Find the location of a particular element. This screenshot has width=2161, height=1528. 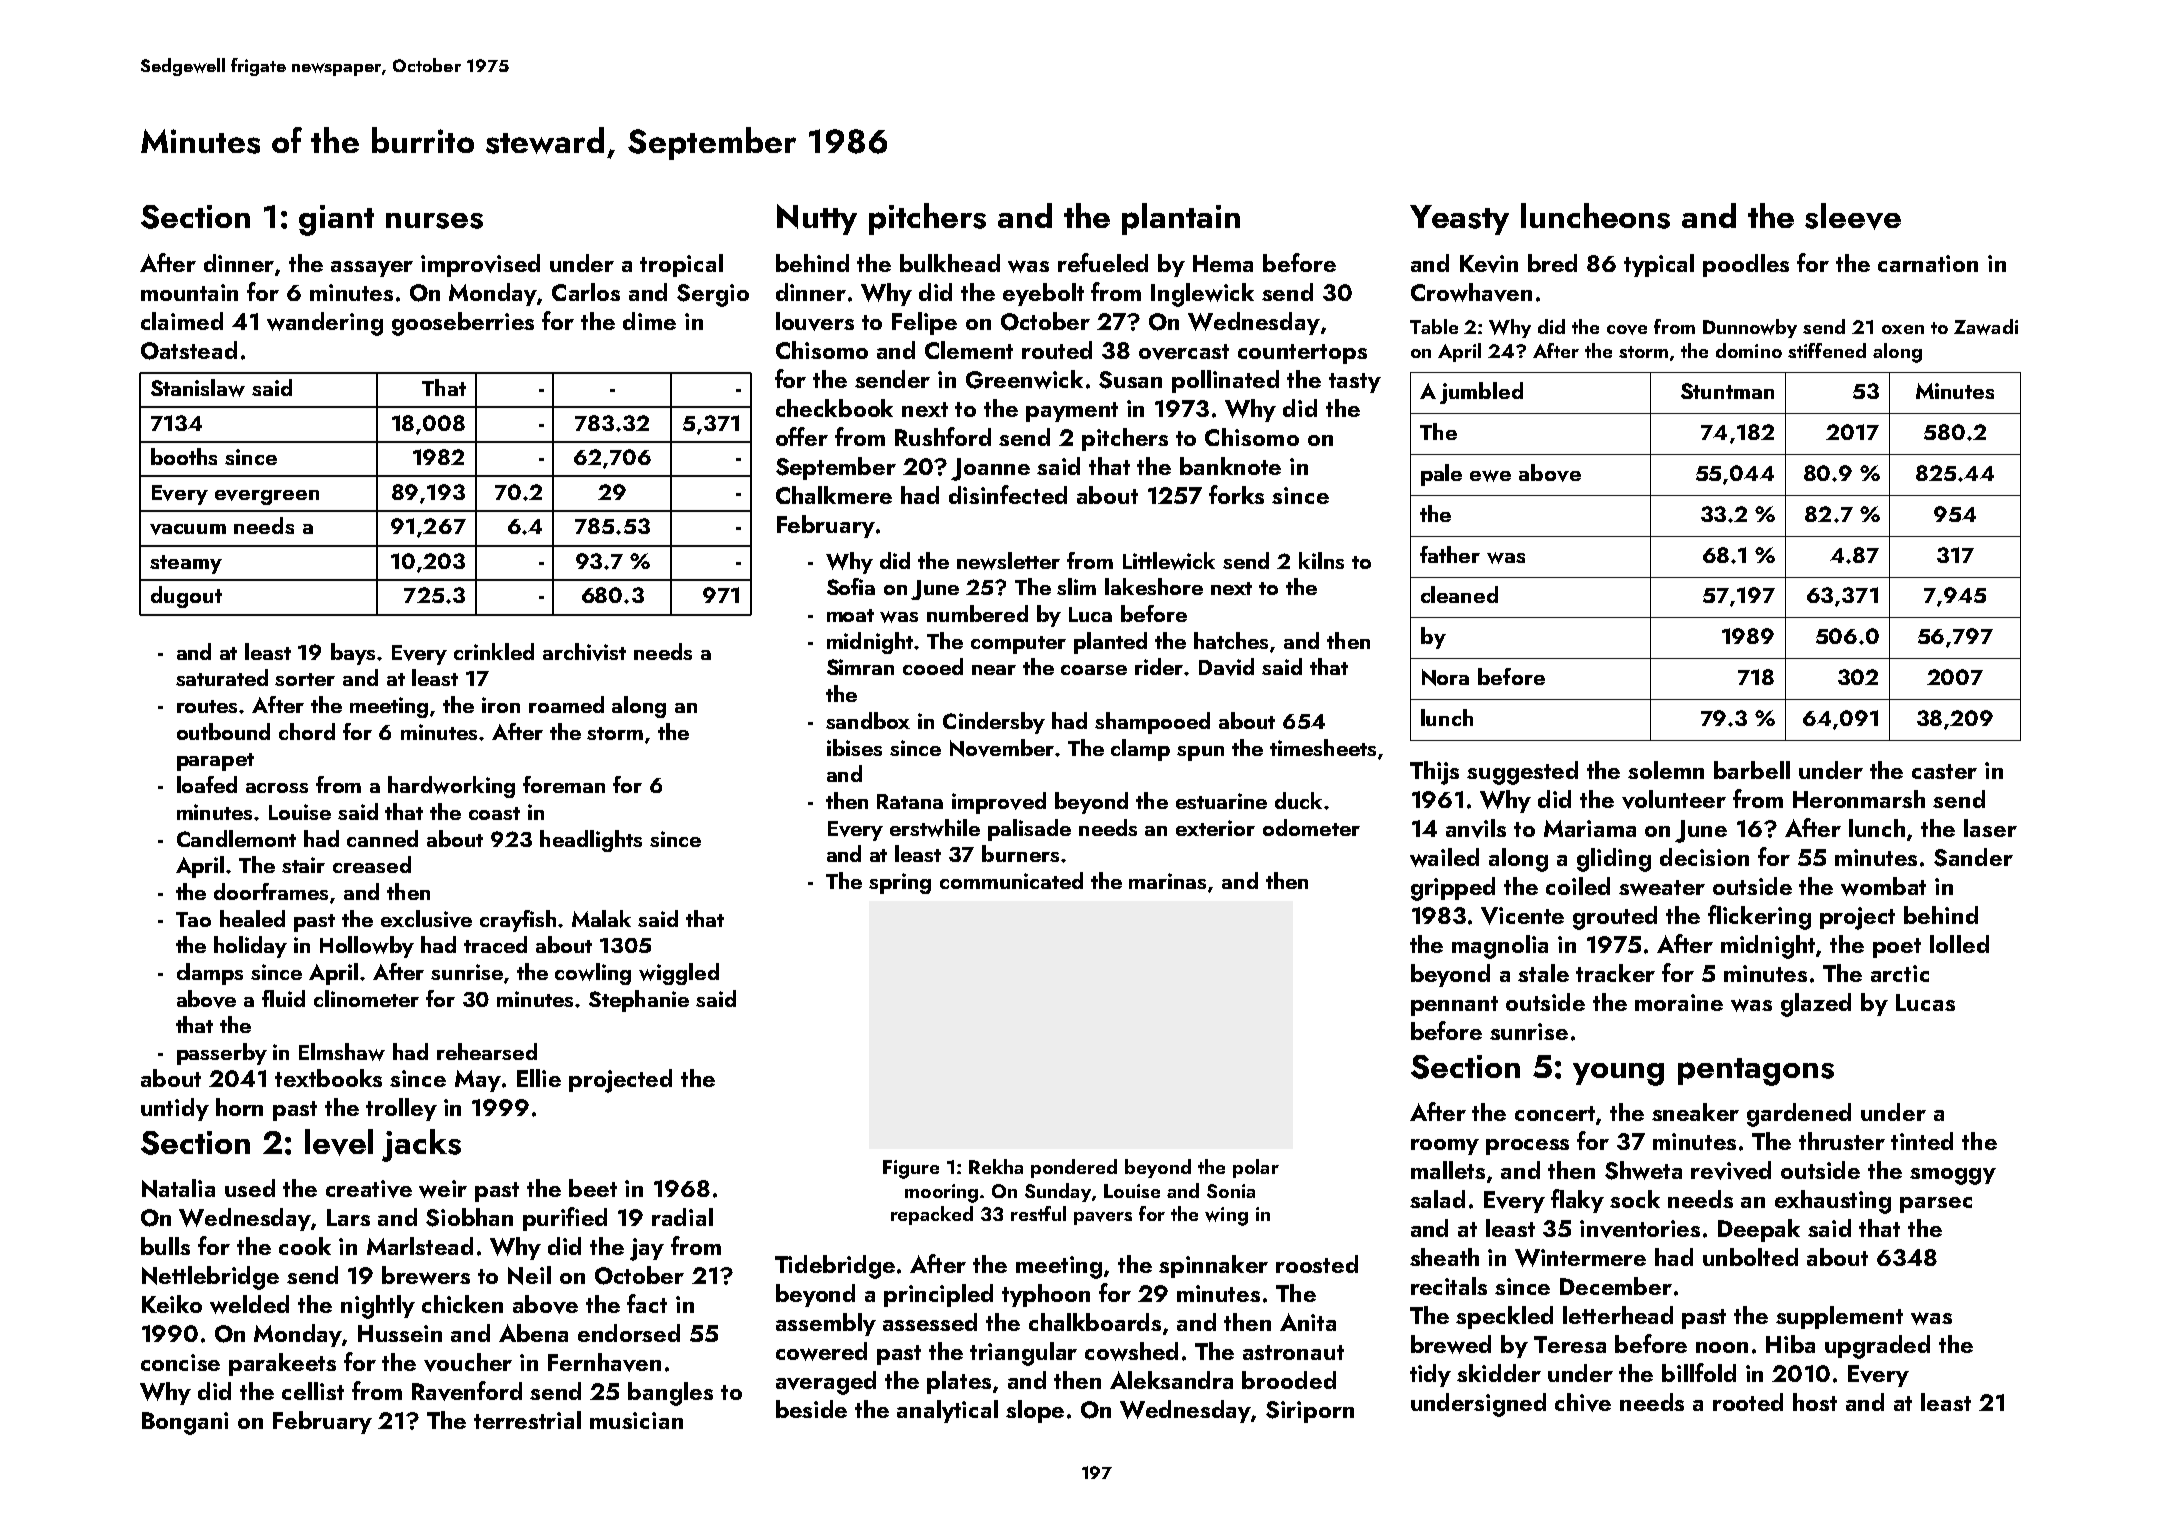

Natalia is located at coordinates (178, 1188).
